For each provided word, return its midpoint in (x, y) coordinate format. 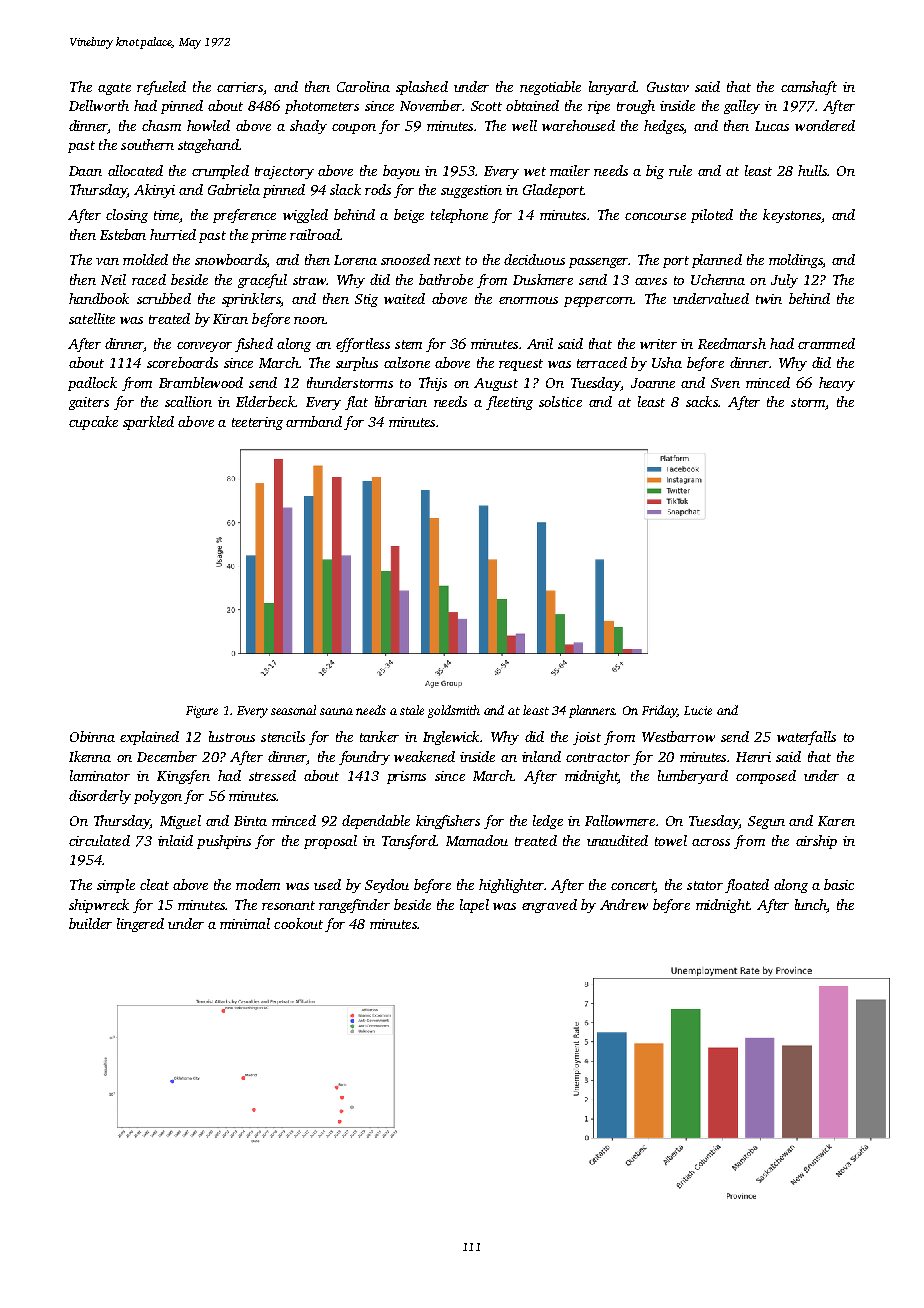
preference (244, 216)
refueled (161, 88)
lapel (474, 906)
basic (839, 884)
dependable (376, 822)
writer (658, 344)
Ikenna (90, 756)
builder (90, 923)
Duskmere (543, 279)
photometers (322, 107)
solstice (560, 401)
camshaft (809, 88)
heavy (837, 384)
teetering (257, 423)
